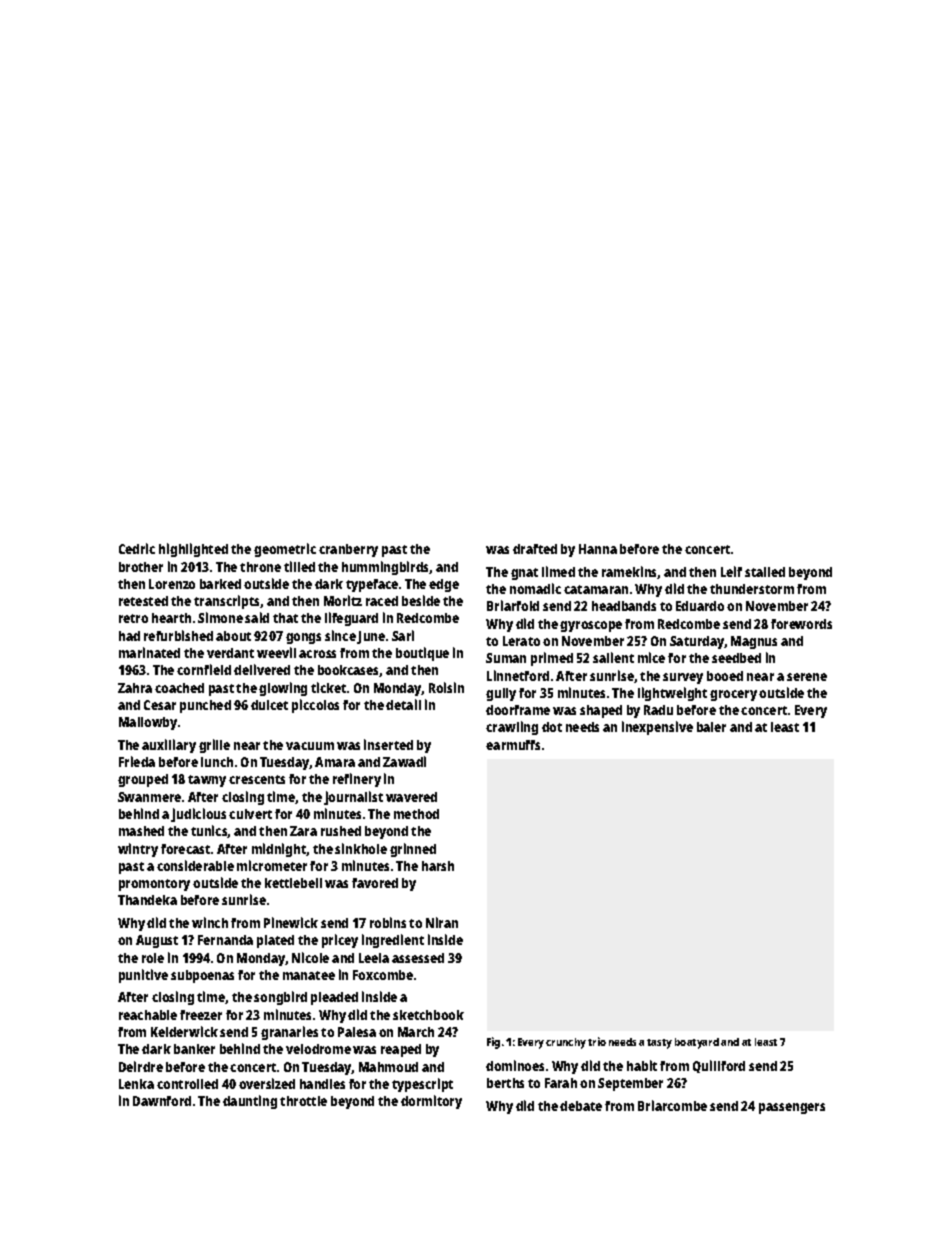 This screenshot has width=952, height=1233. Describe the element at coordinates (566, 1043) in the screenshot. I see `crunchy` at that location.
